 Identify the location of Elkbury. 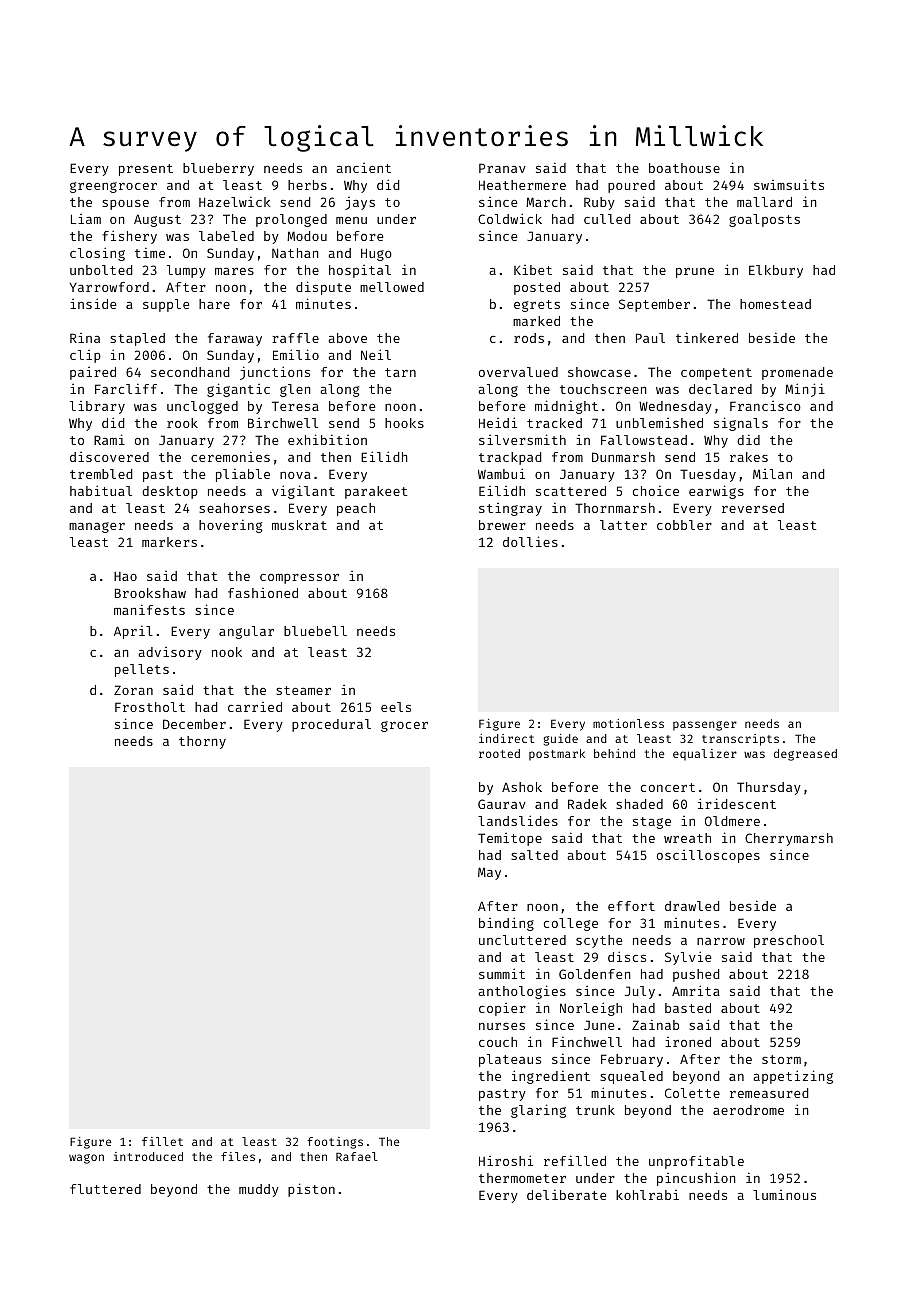
(776, 271).
